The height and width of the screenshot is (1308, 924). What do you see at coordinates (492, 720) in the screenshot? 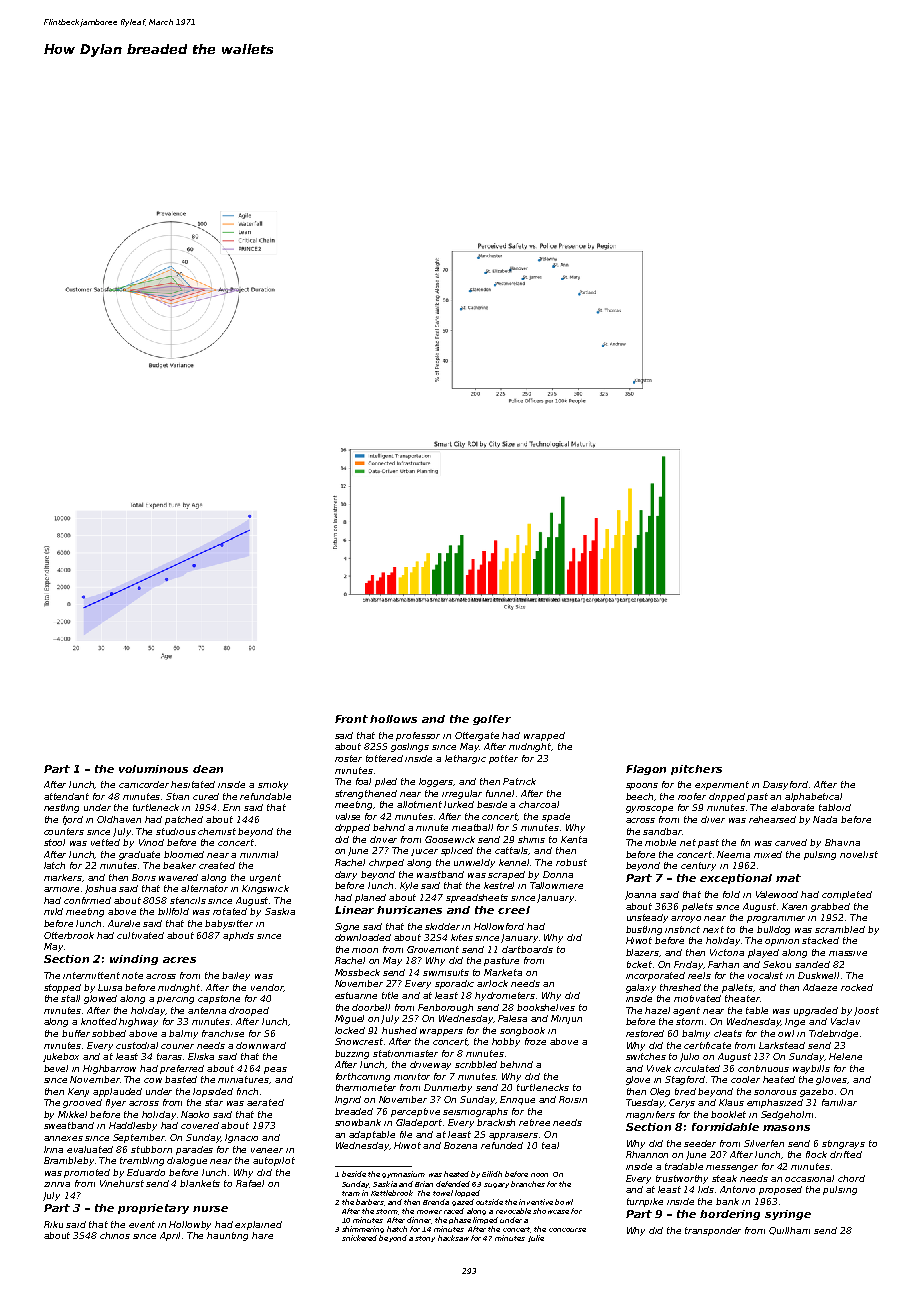
I see `golfer` at bounding box center [492, 720].
